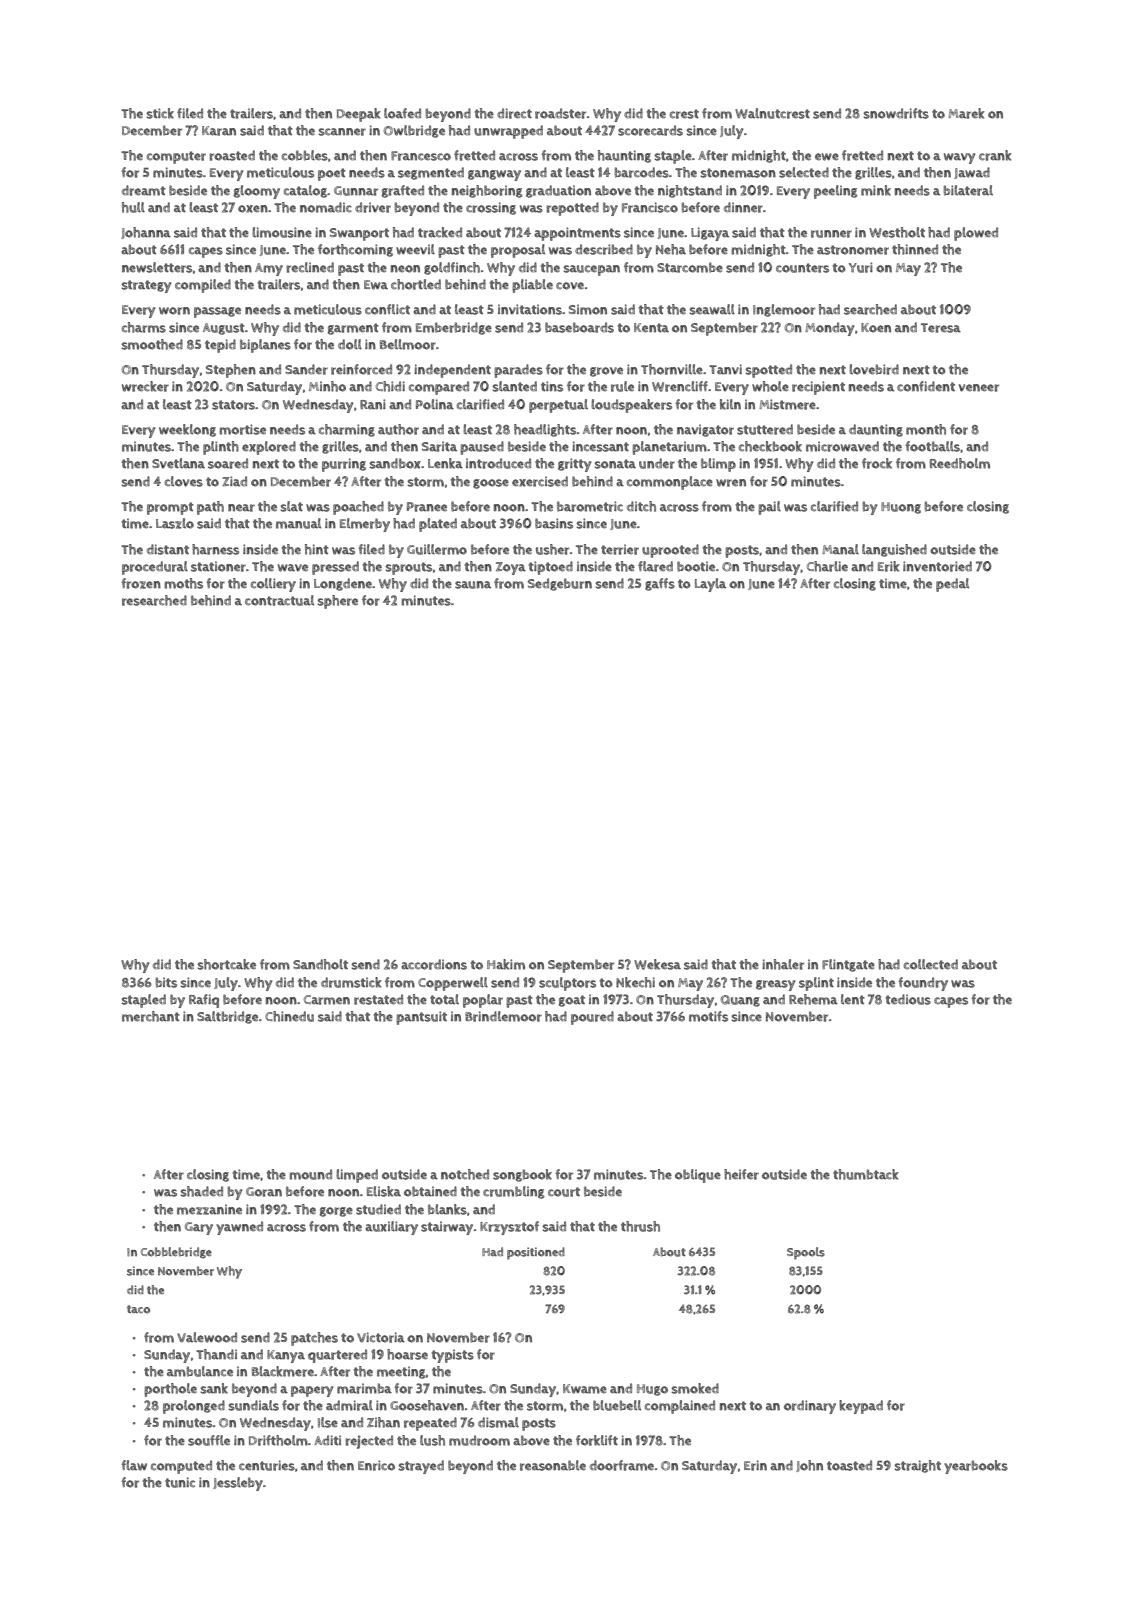  I want to click on thumbtack, so click(866, 1174).
